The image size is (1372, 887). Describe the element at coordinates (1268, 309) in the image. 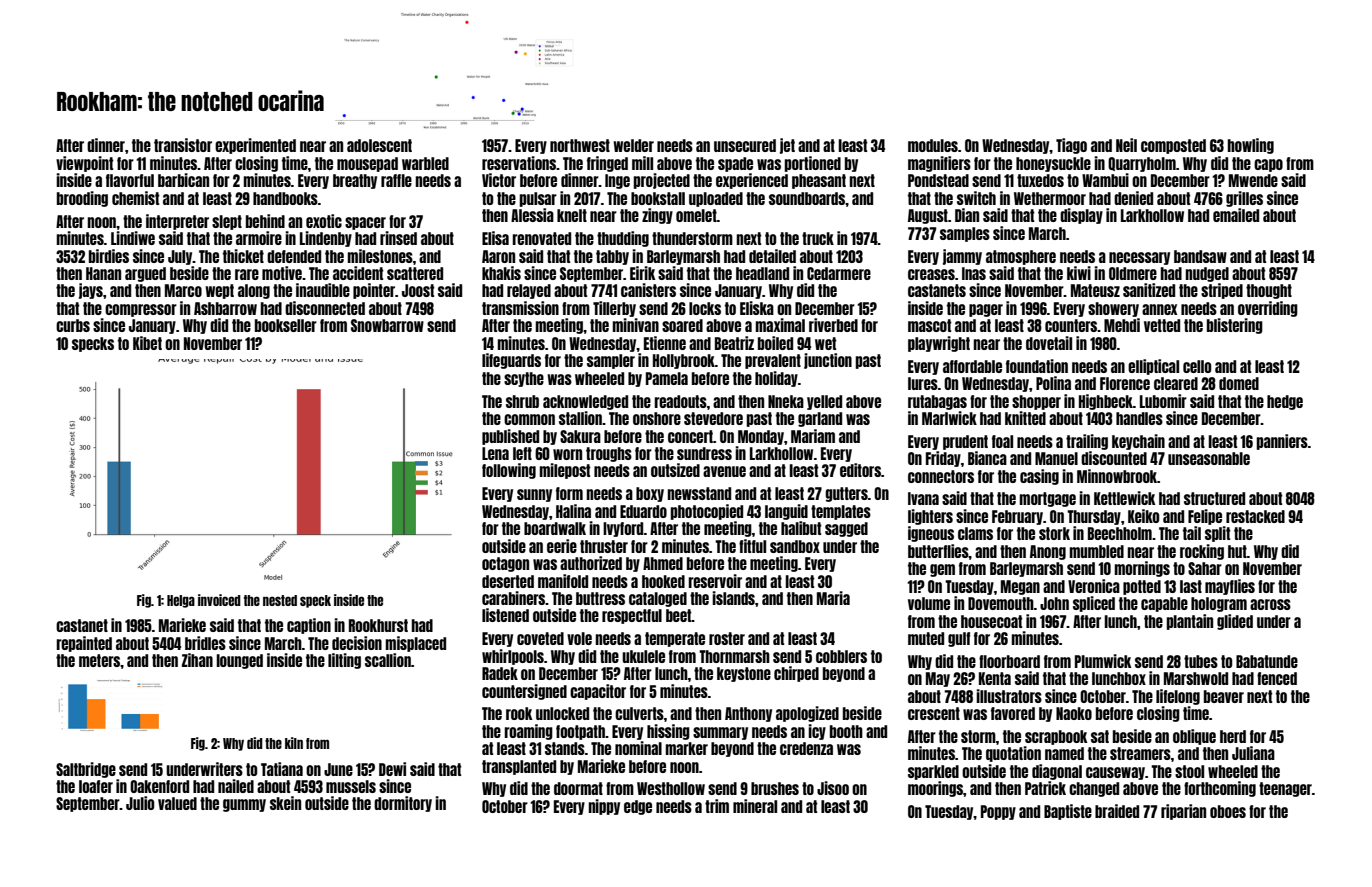

I see `overriding` at that location.
